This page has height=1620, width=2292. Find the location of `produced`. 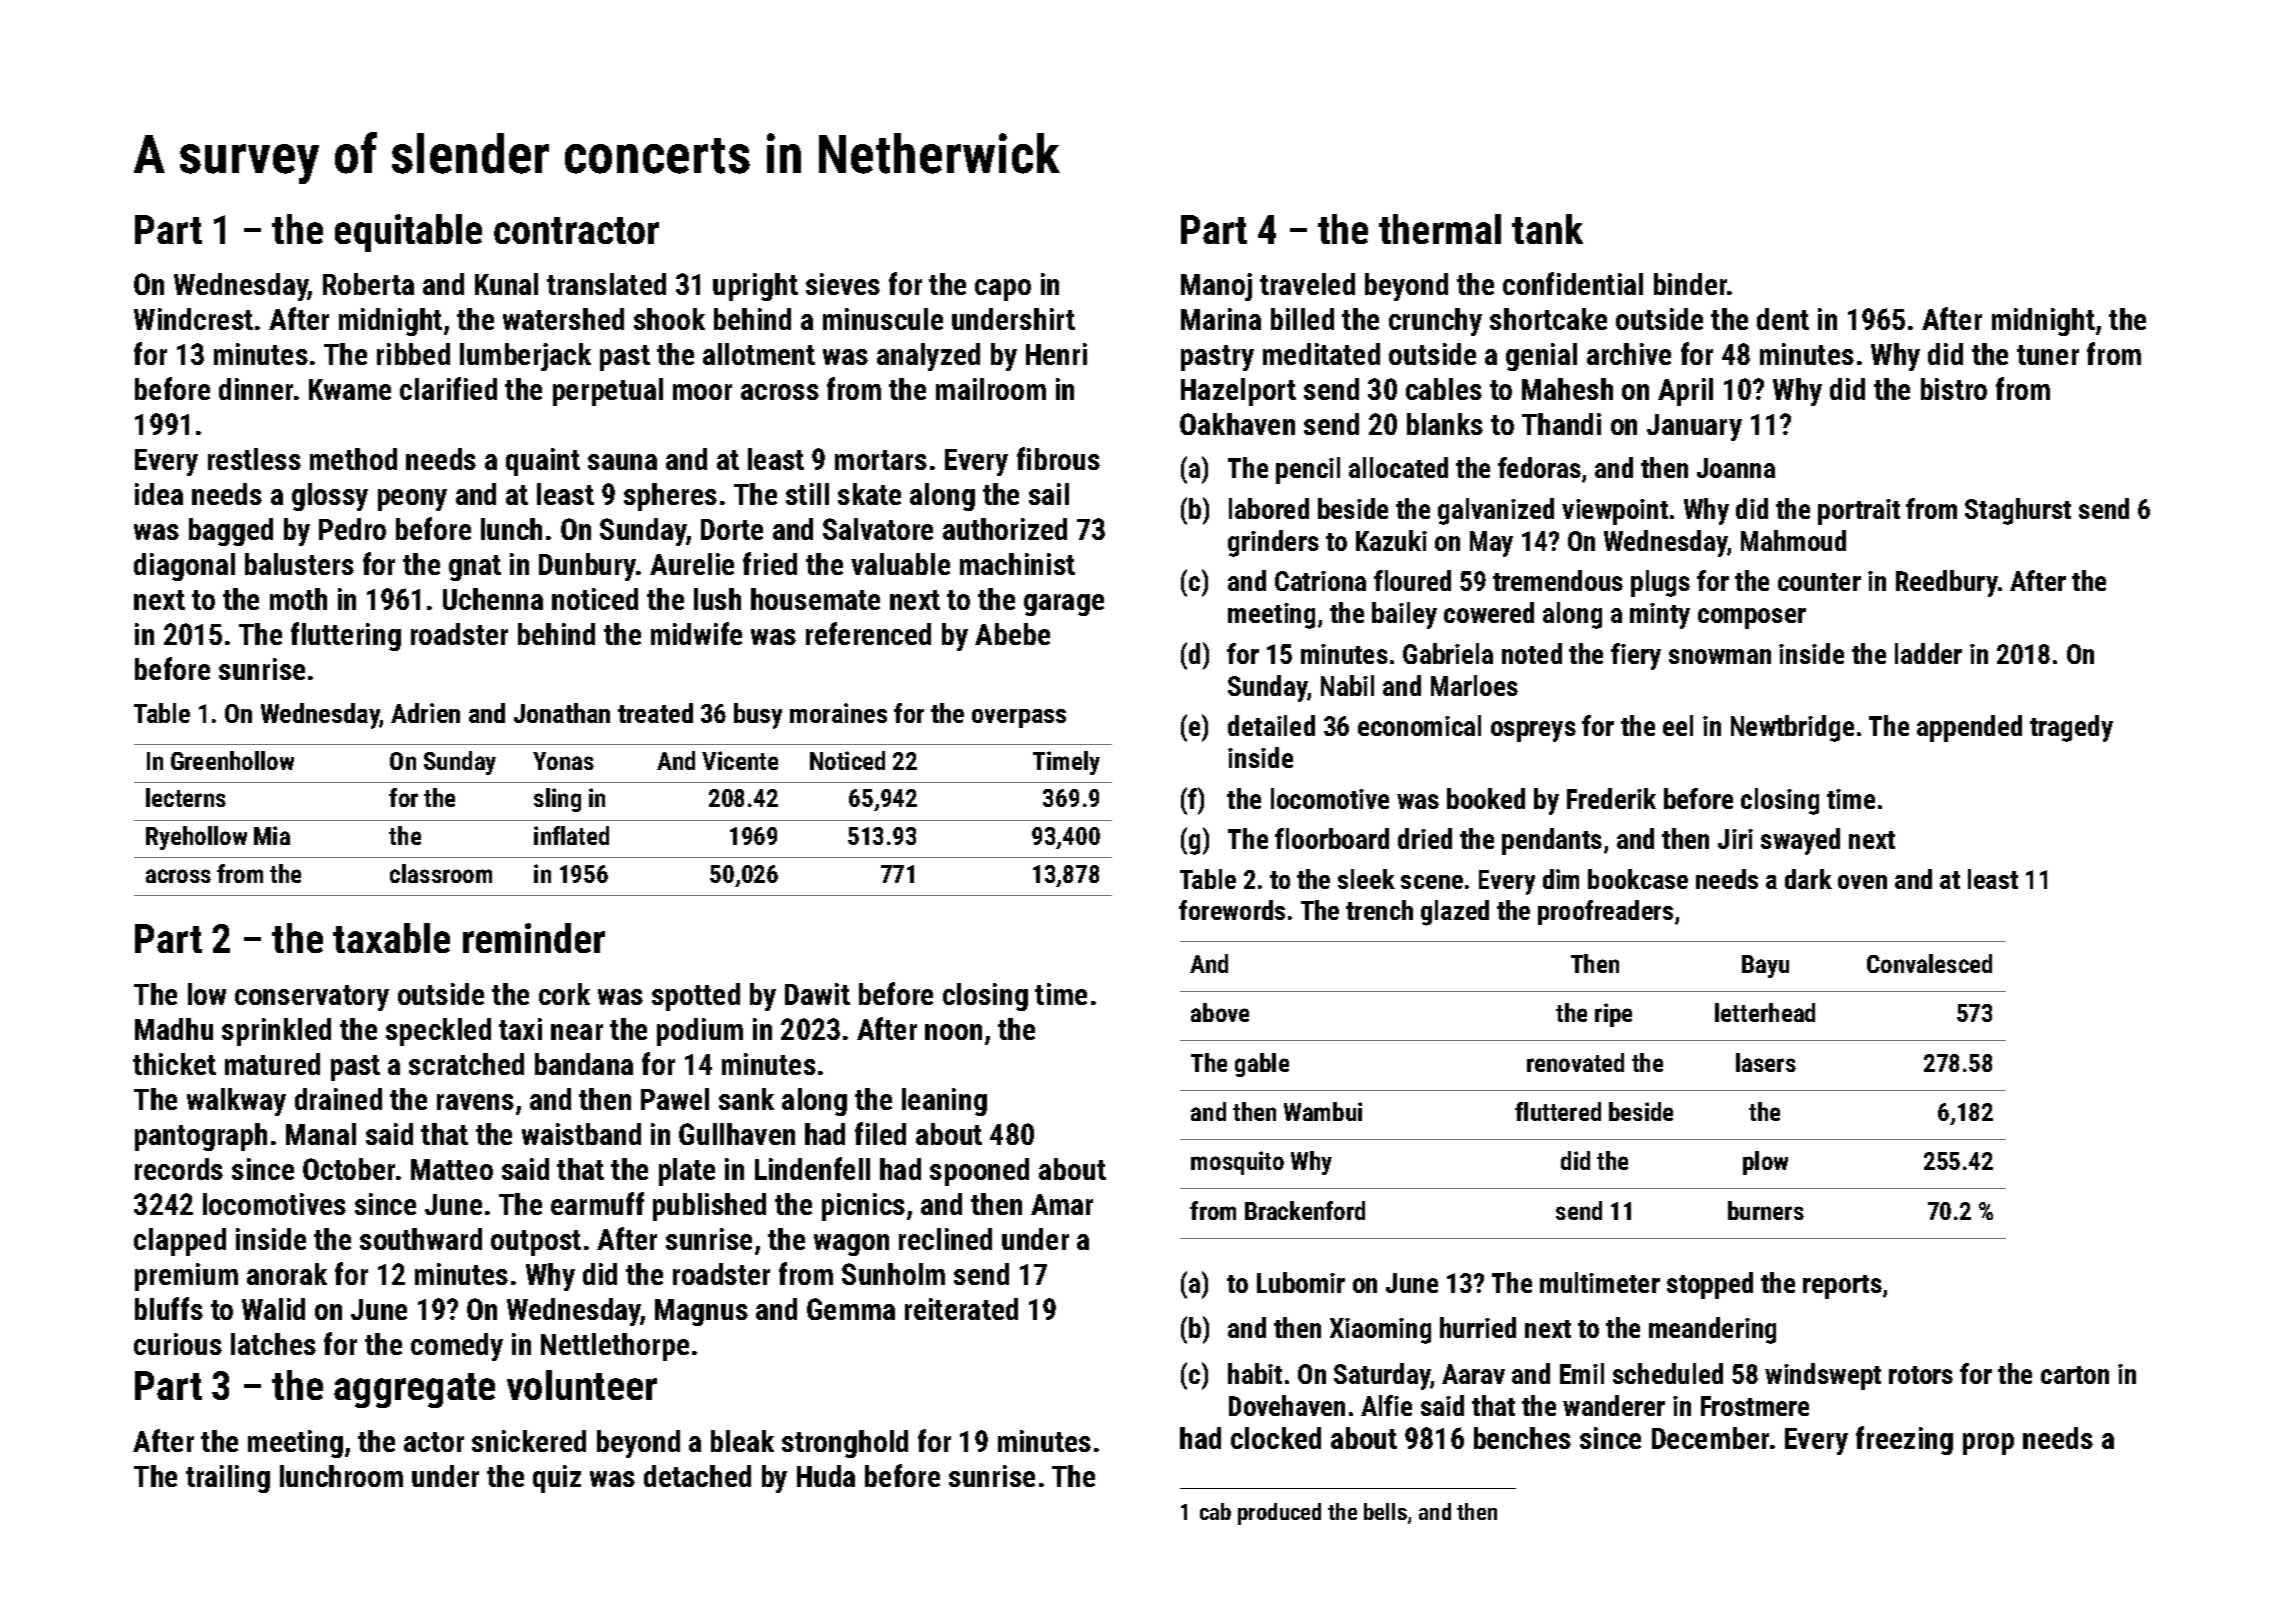

produced is located at coordinates (1279, 1514).
